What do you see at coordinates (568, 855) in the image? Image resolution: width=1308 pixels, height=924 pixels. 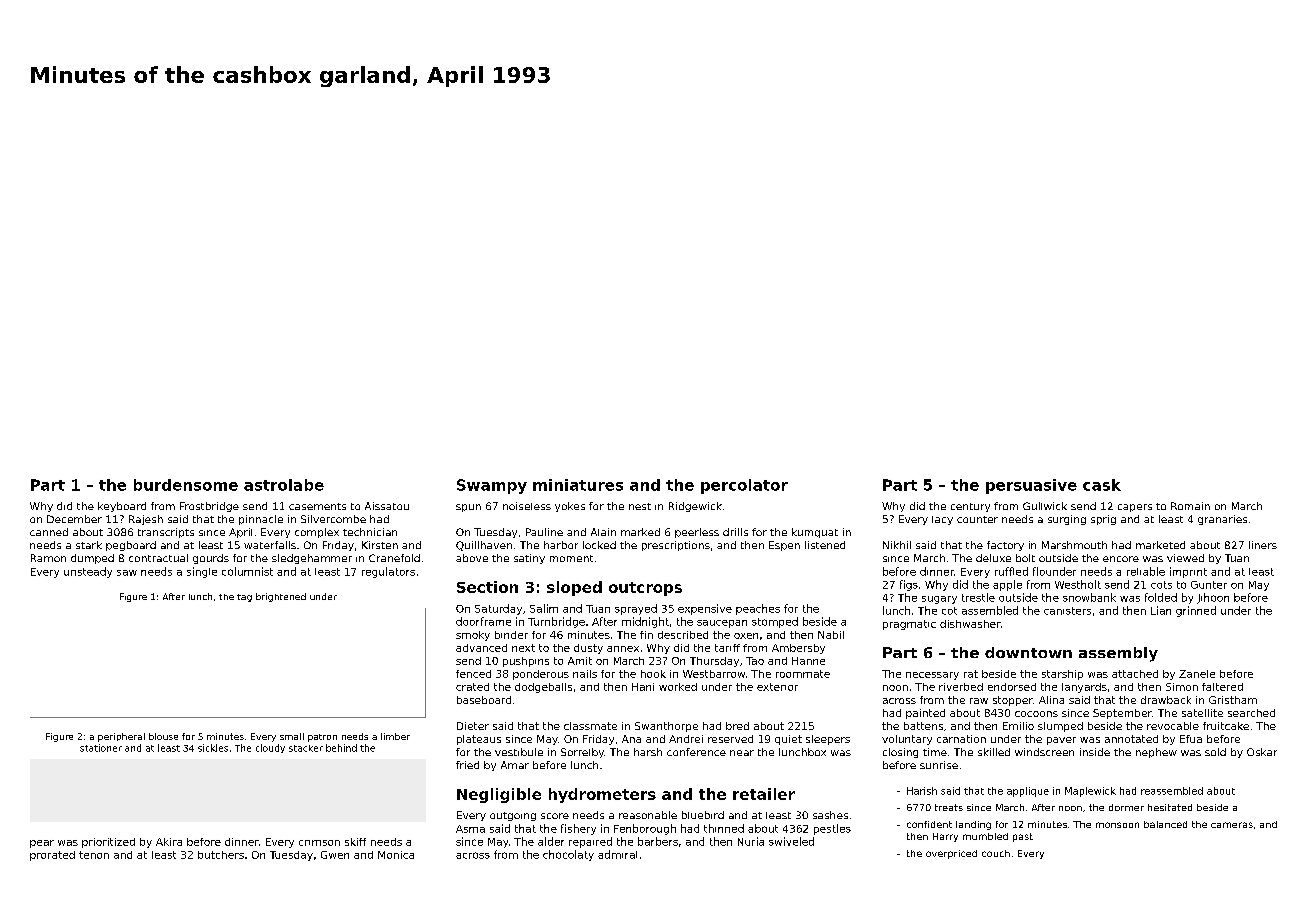 I see `chocolaty` at bounding box center [568, 855].
